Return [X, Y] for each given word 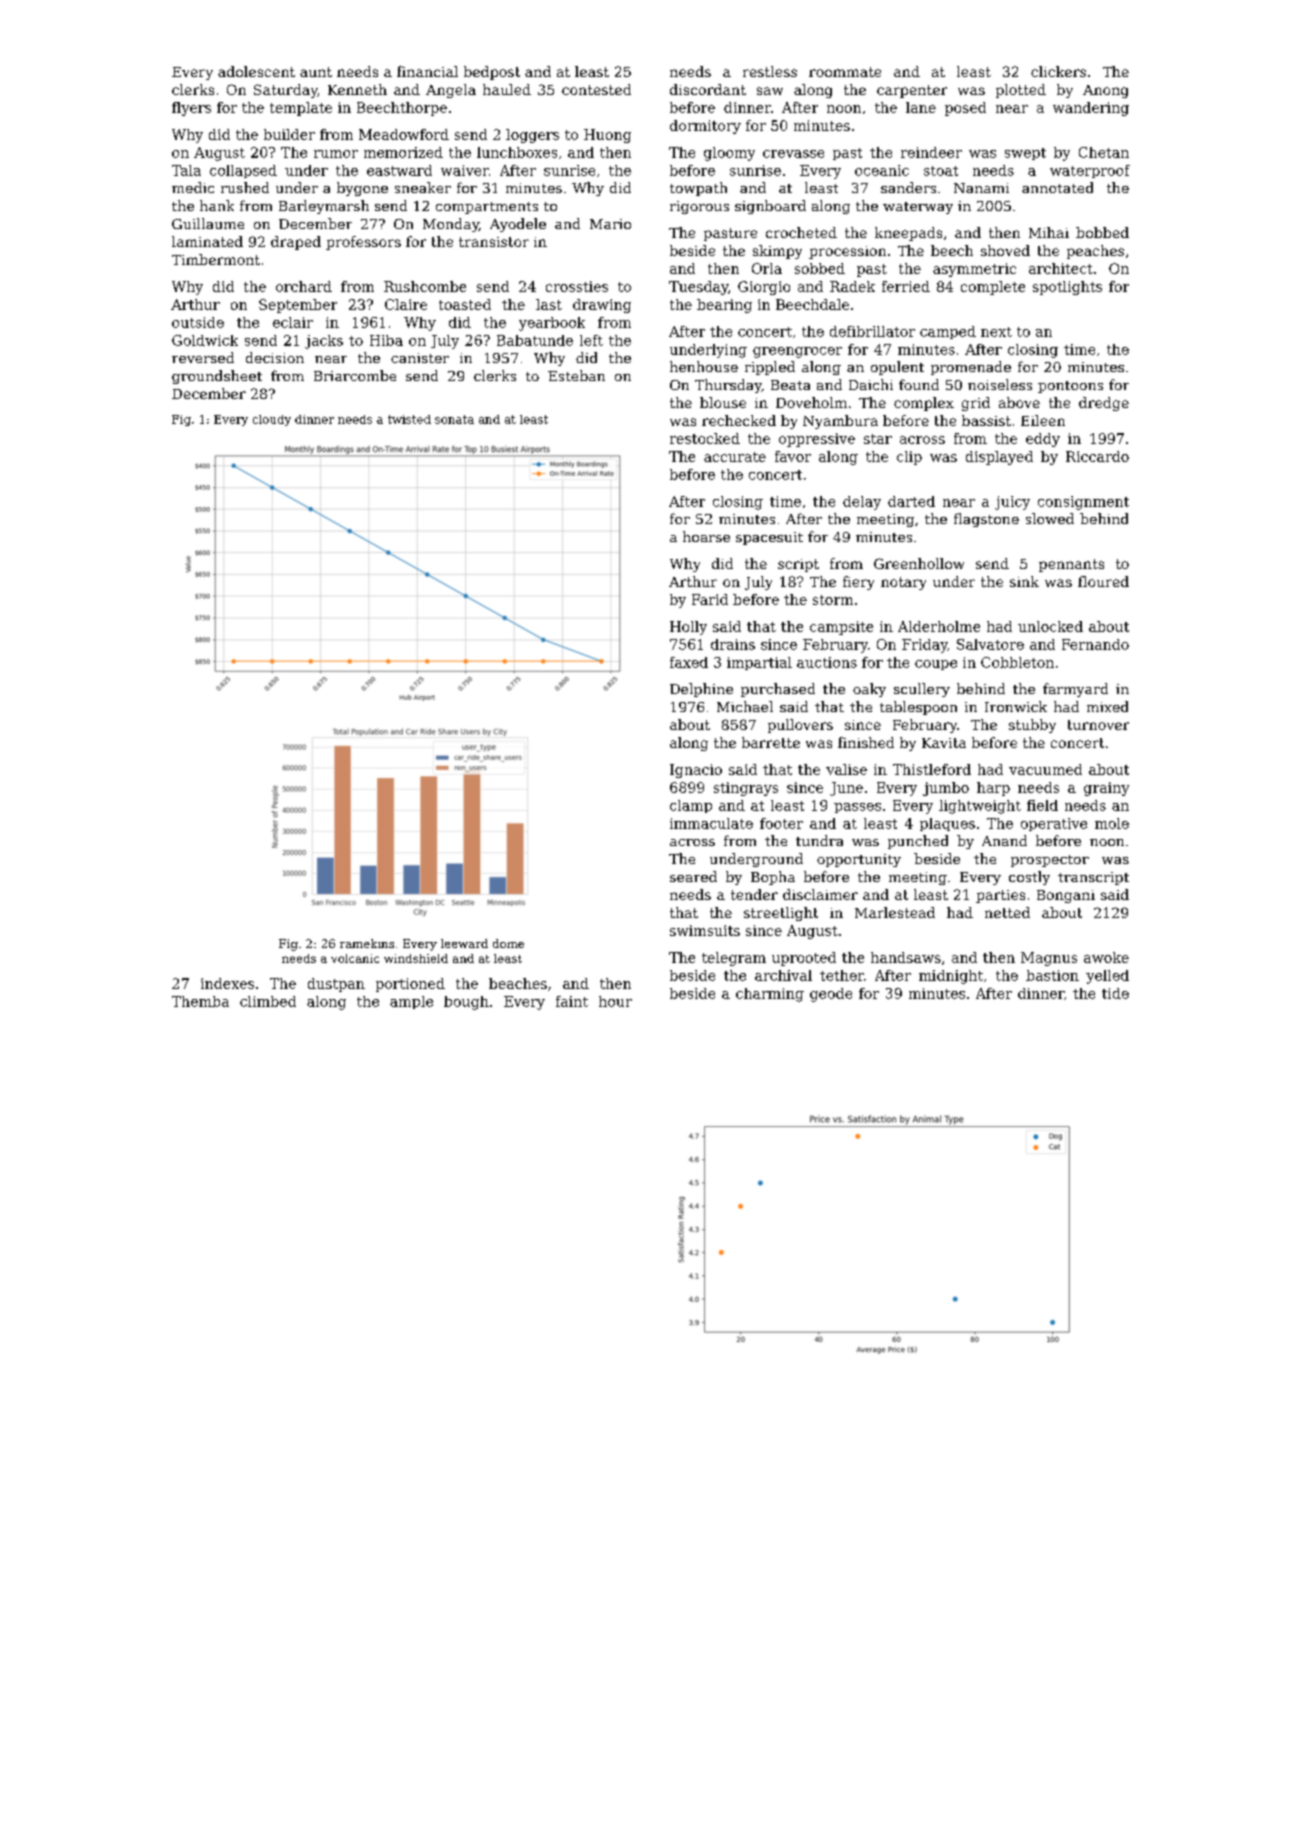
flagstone [986, 520]
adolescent [256, 71]
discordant [708, 89]
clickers [1058, 71]
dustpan [336, 985]
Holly [688, 628]
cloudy [272, 420]
